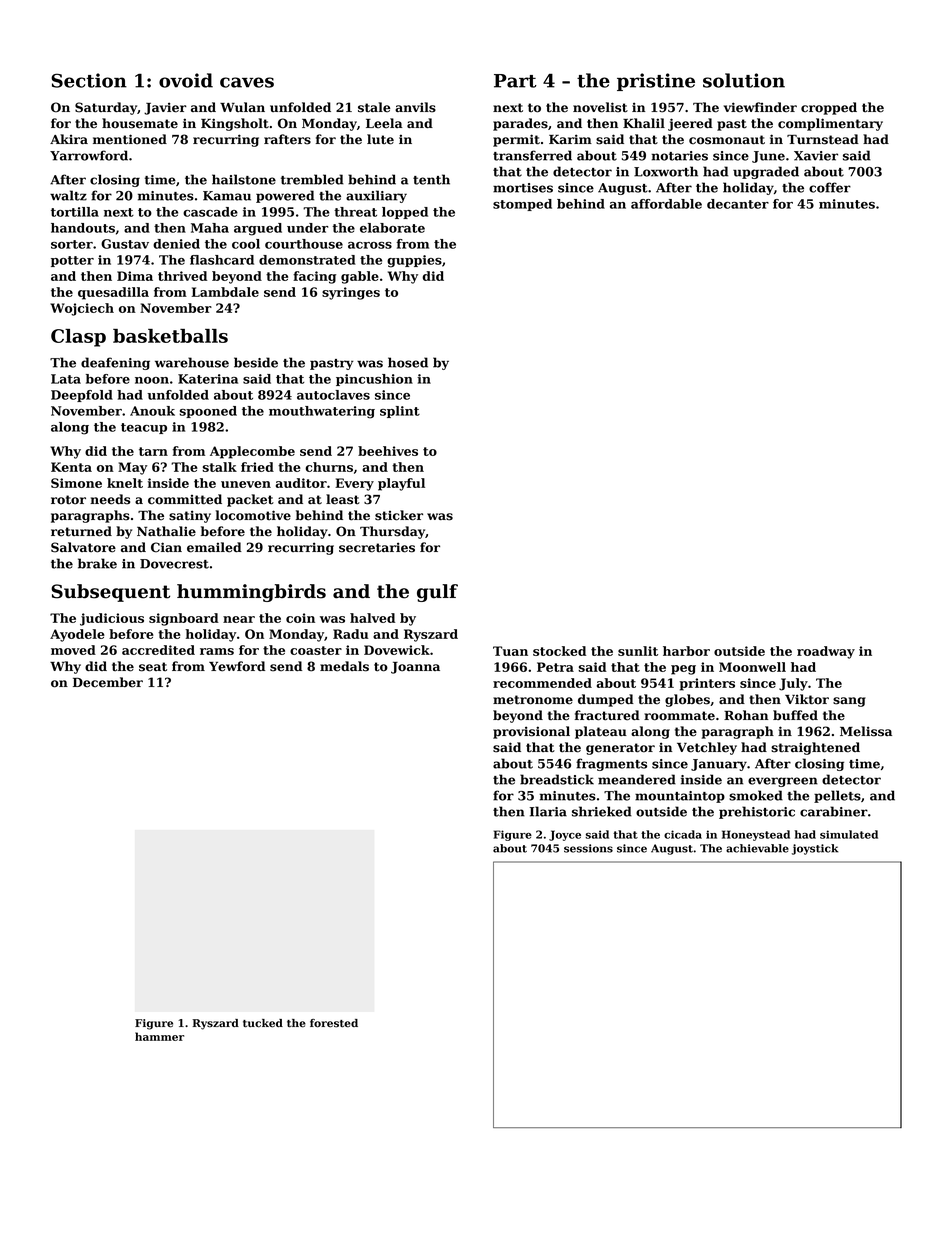  I want to click on Deepfold, so click(82, 396).
